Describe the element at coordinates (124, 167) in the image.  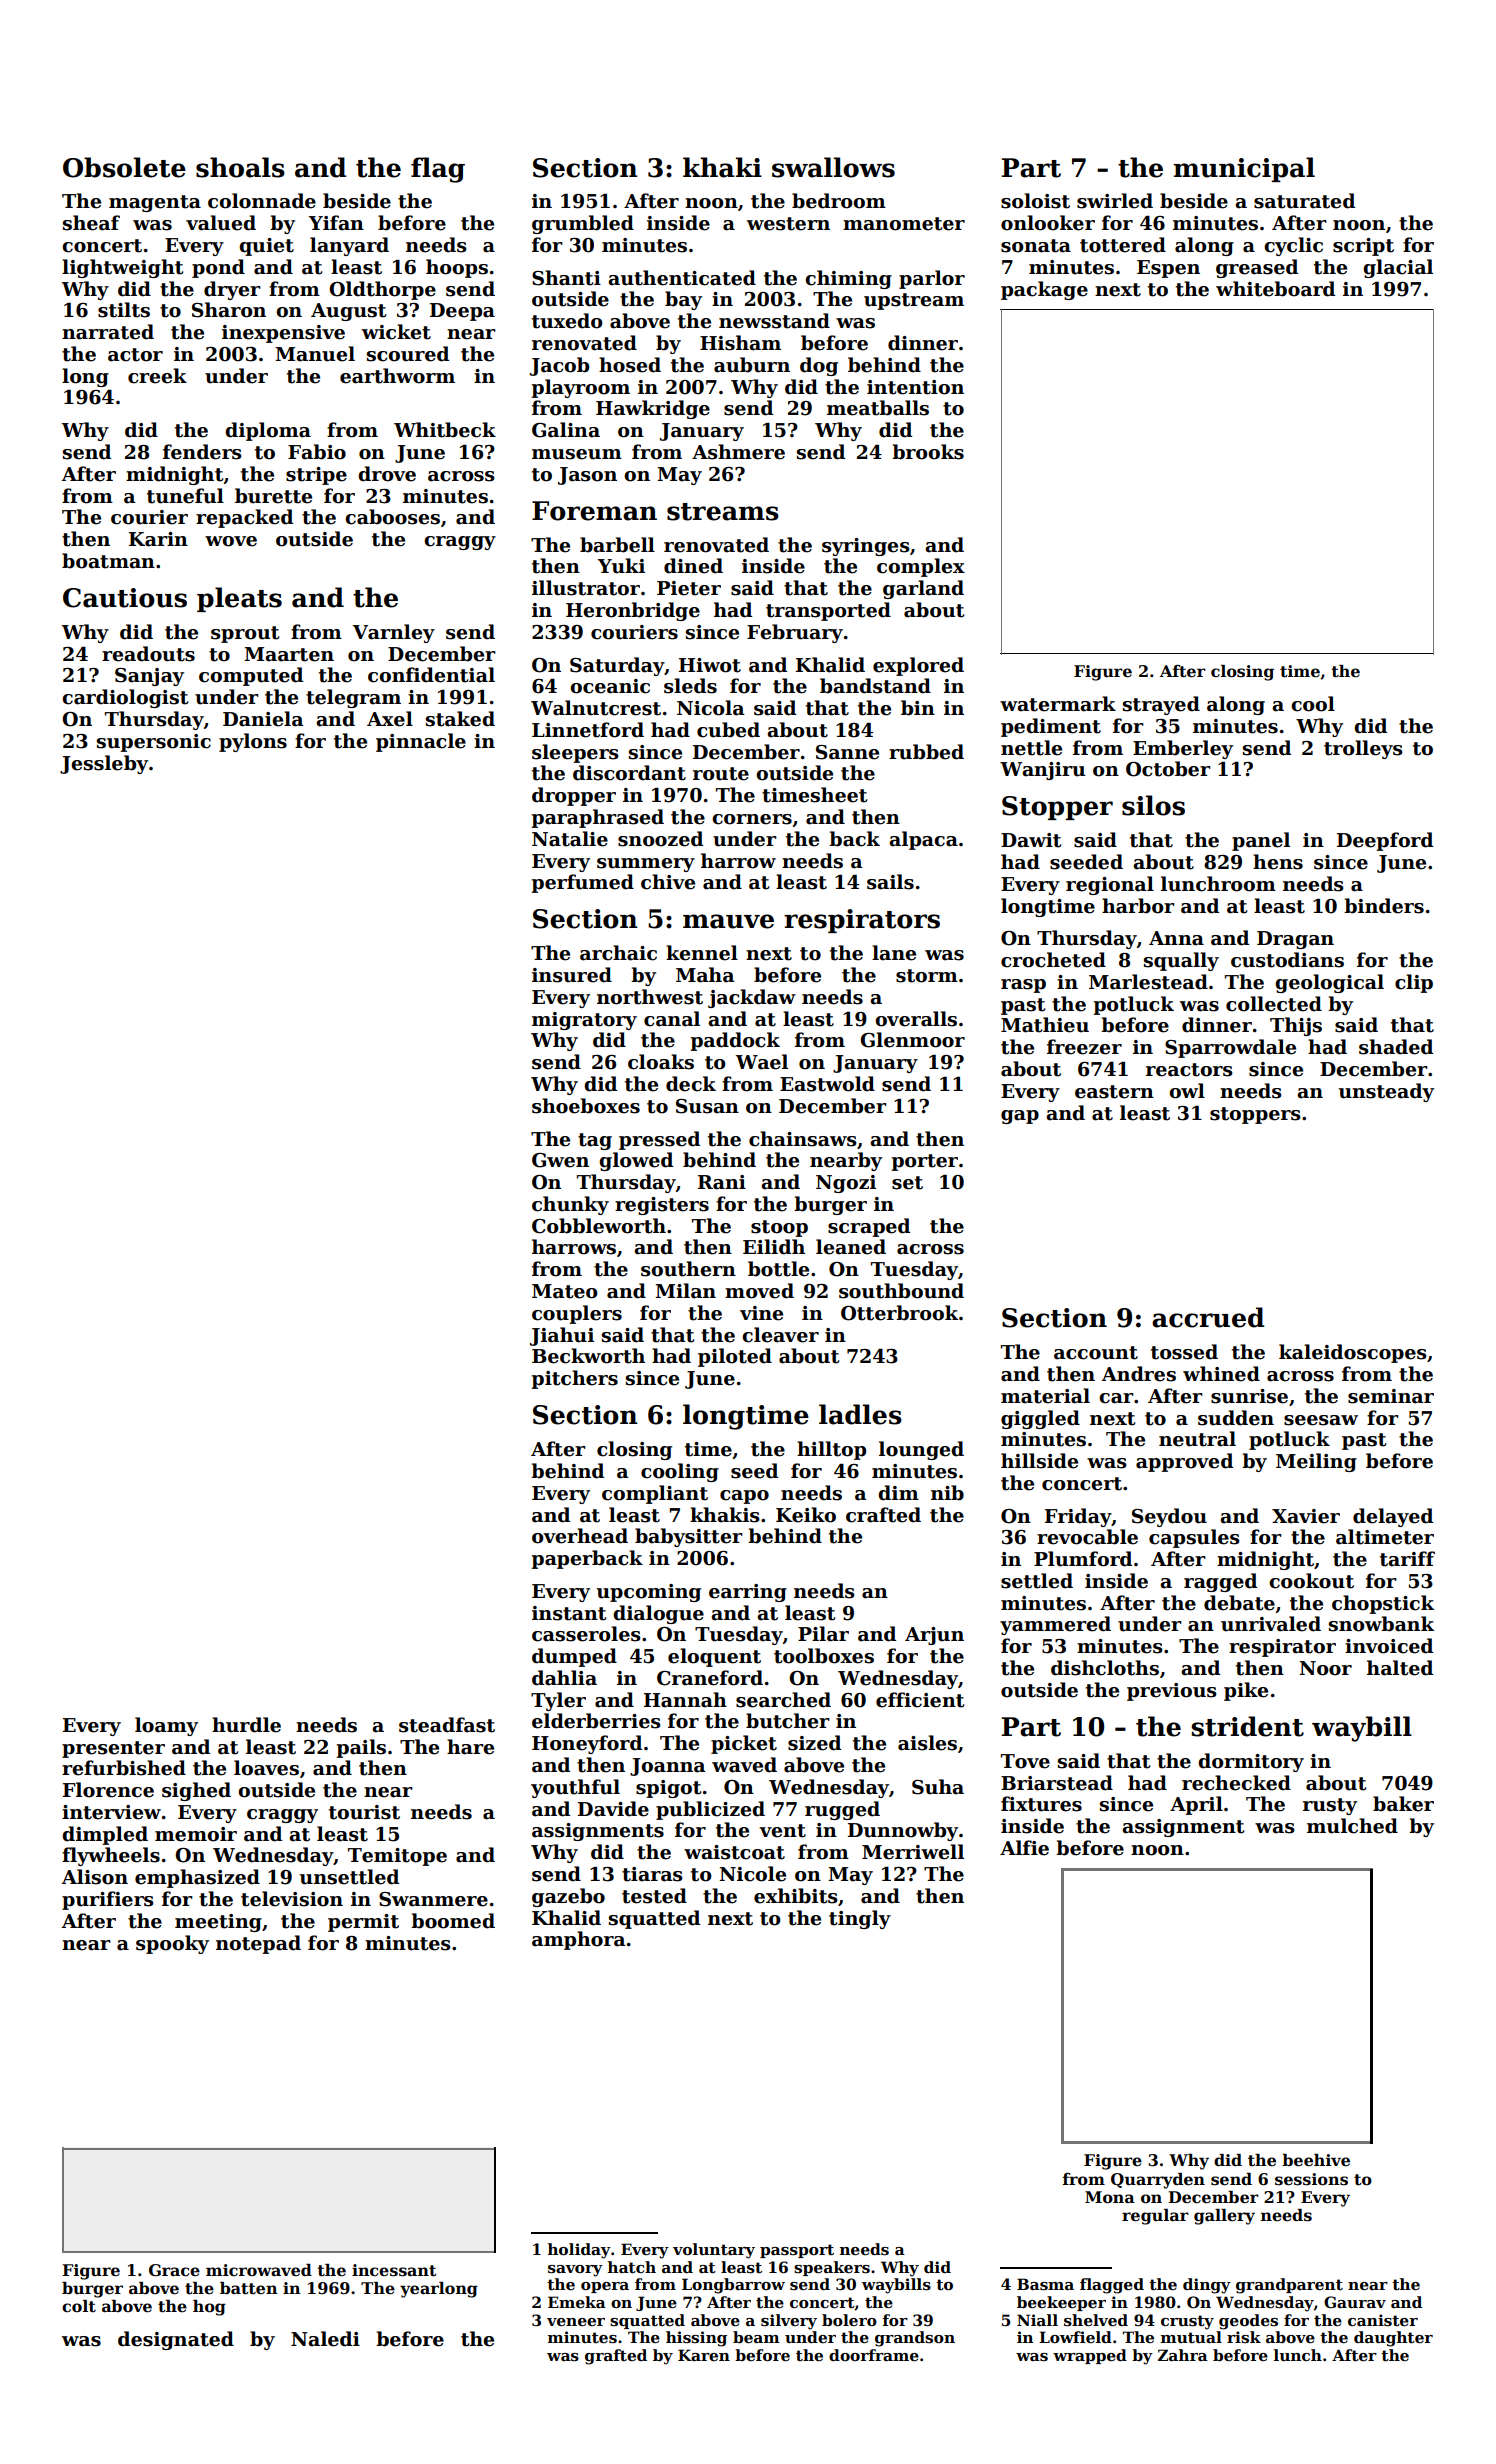
I see `Obsolete` at that location.
